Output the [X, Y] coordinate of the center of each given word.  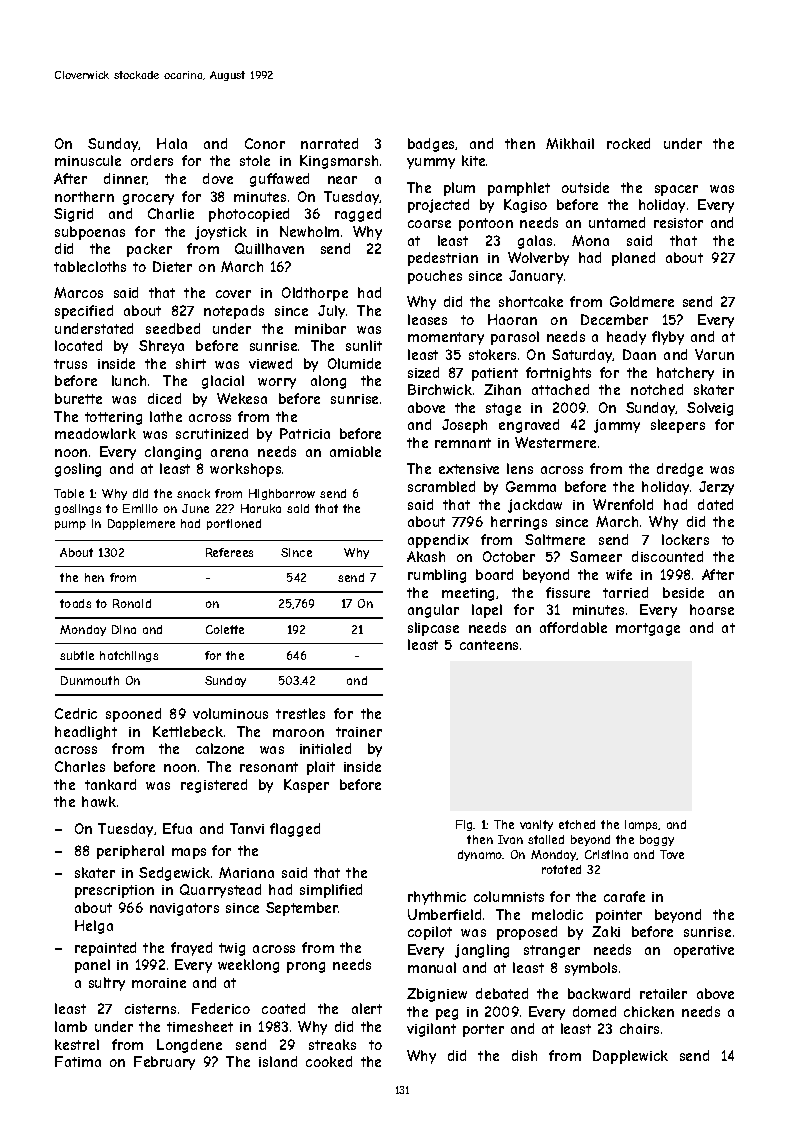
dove [218, 178]
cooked [329, 1061]
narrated [329, 143]
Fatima [78, 1061]
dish [524, 1055]
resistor [678, 223]
